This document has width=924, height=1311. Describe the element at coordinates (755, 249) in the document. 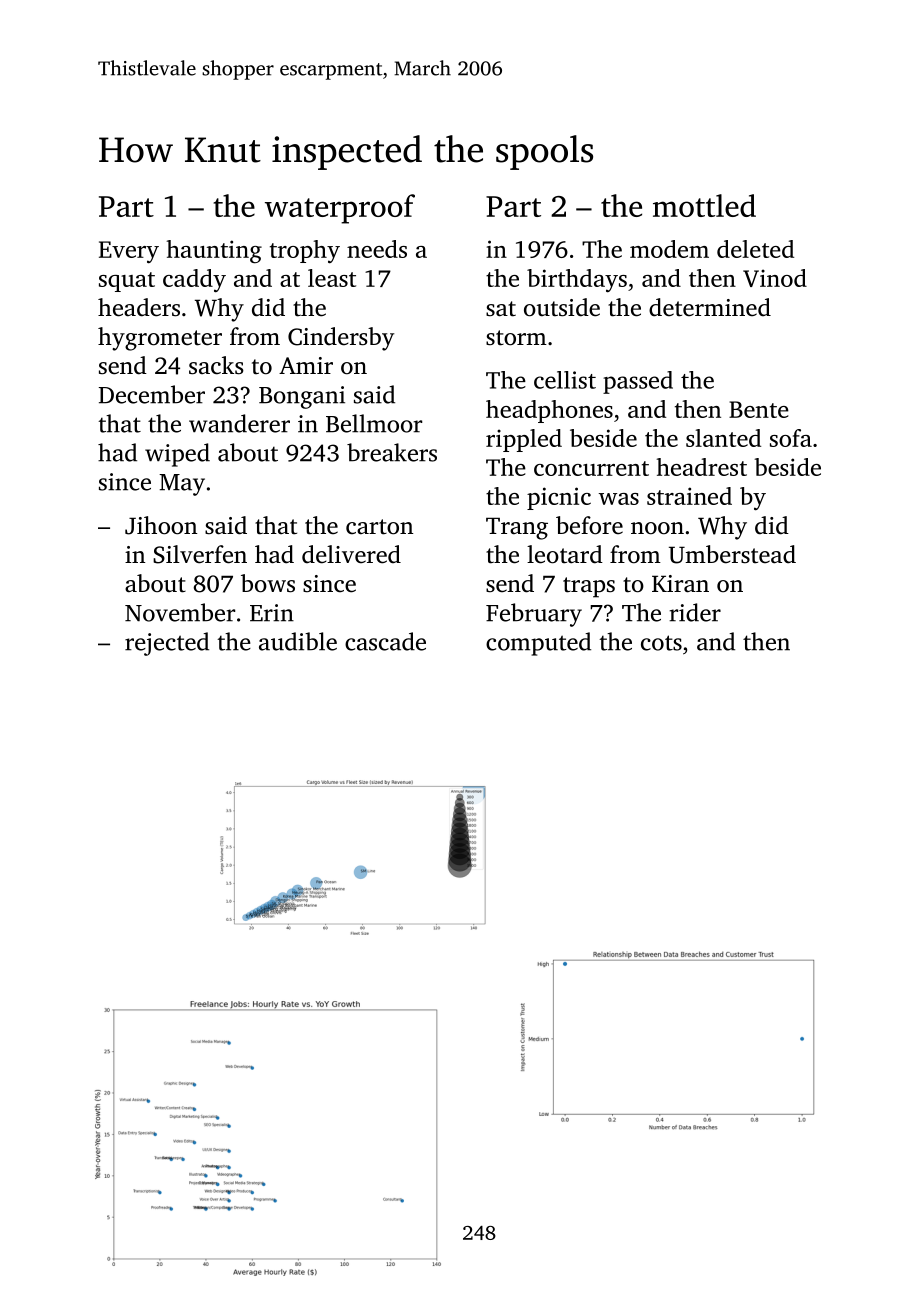

I see `deleted` at that location.
